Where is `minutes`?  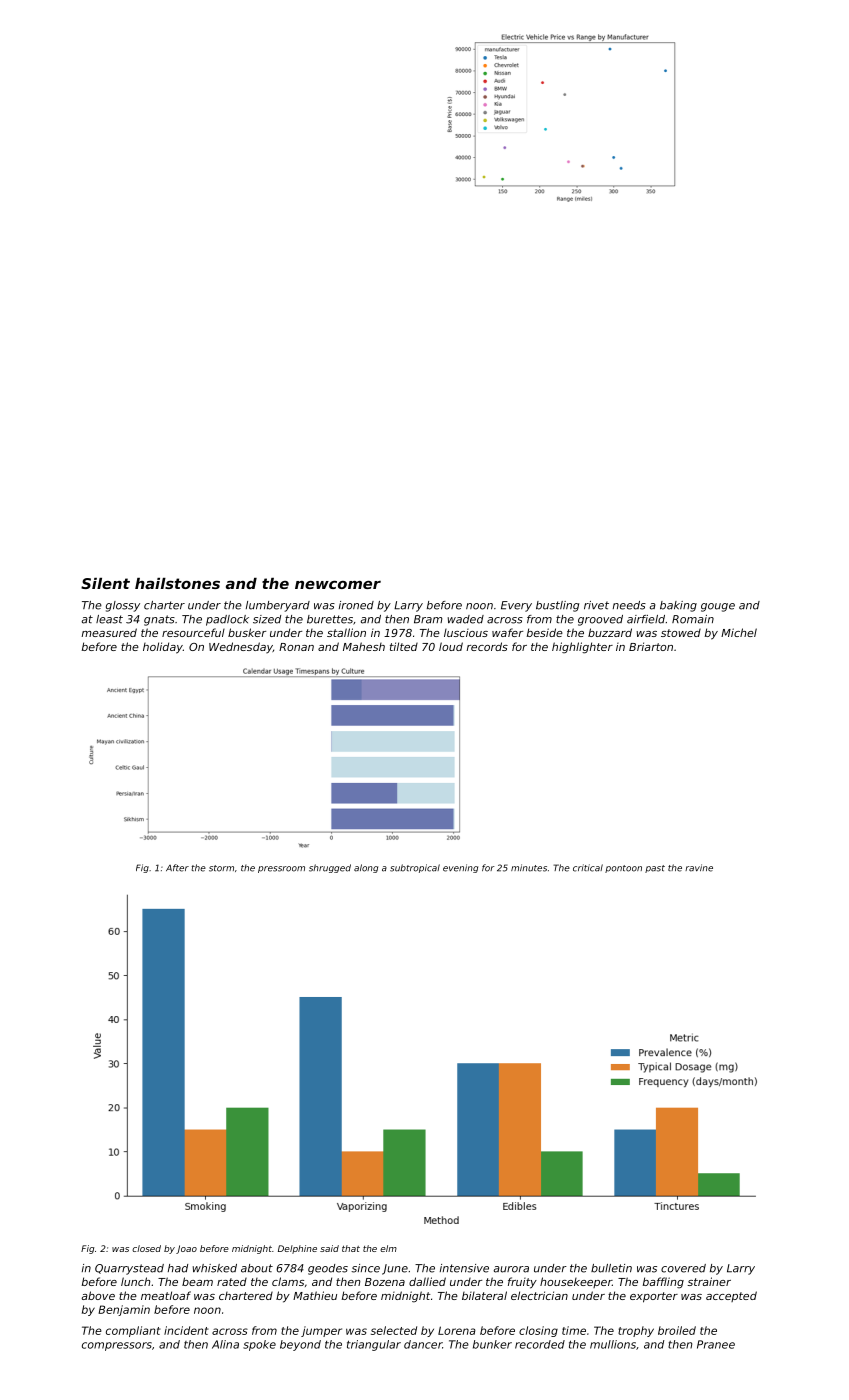 minutes is located at coordinates (529, 868).
